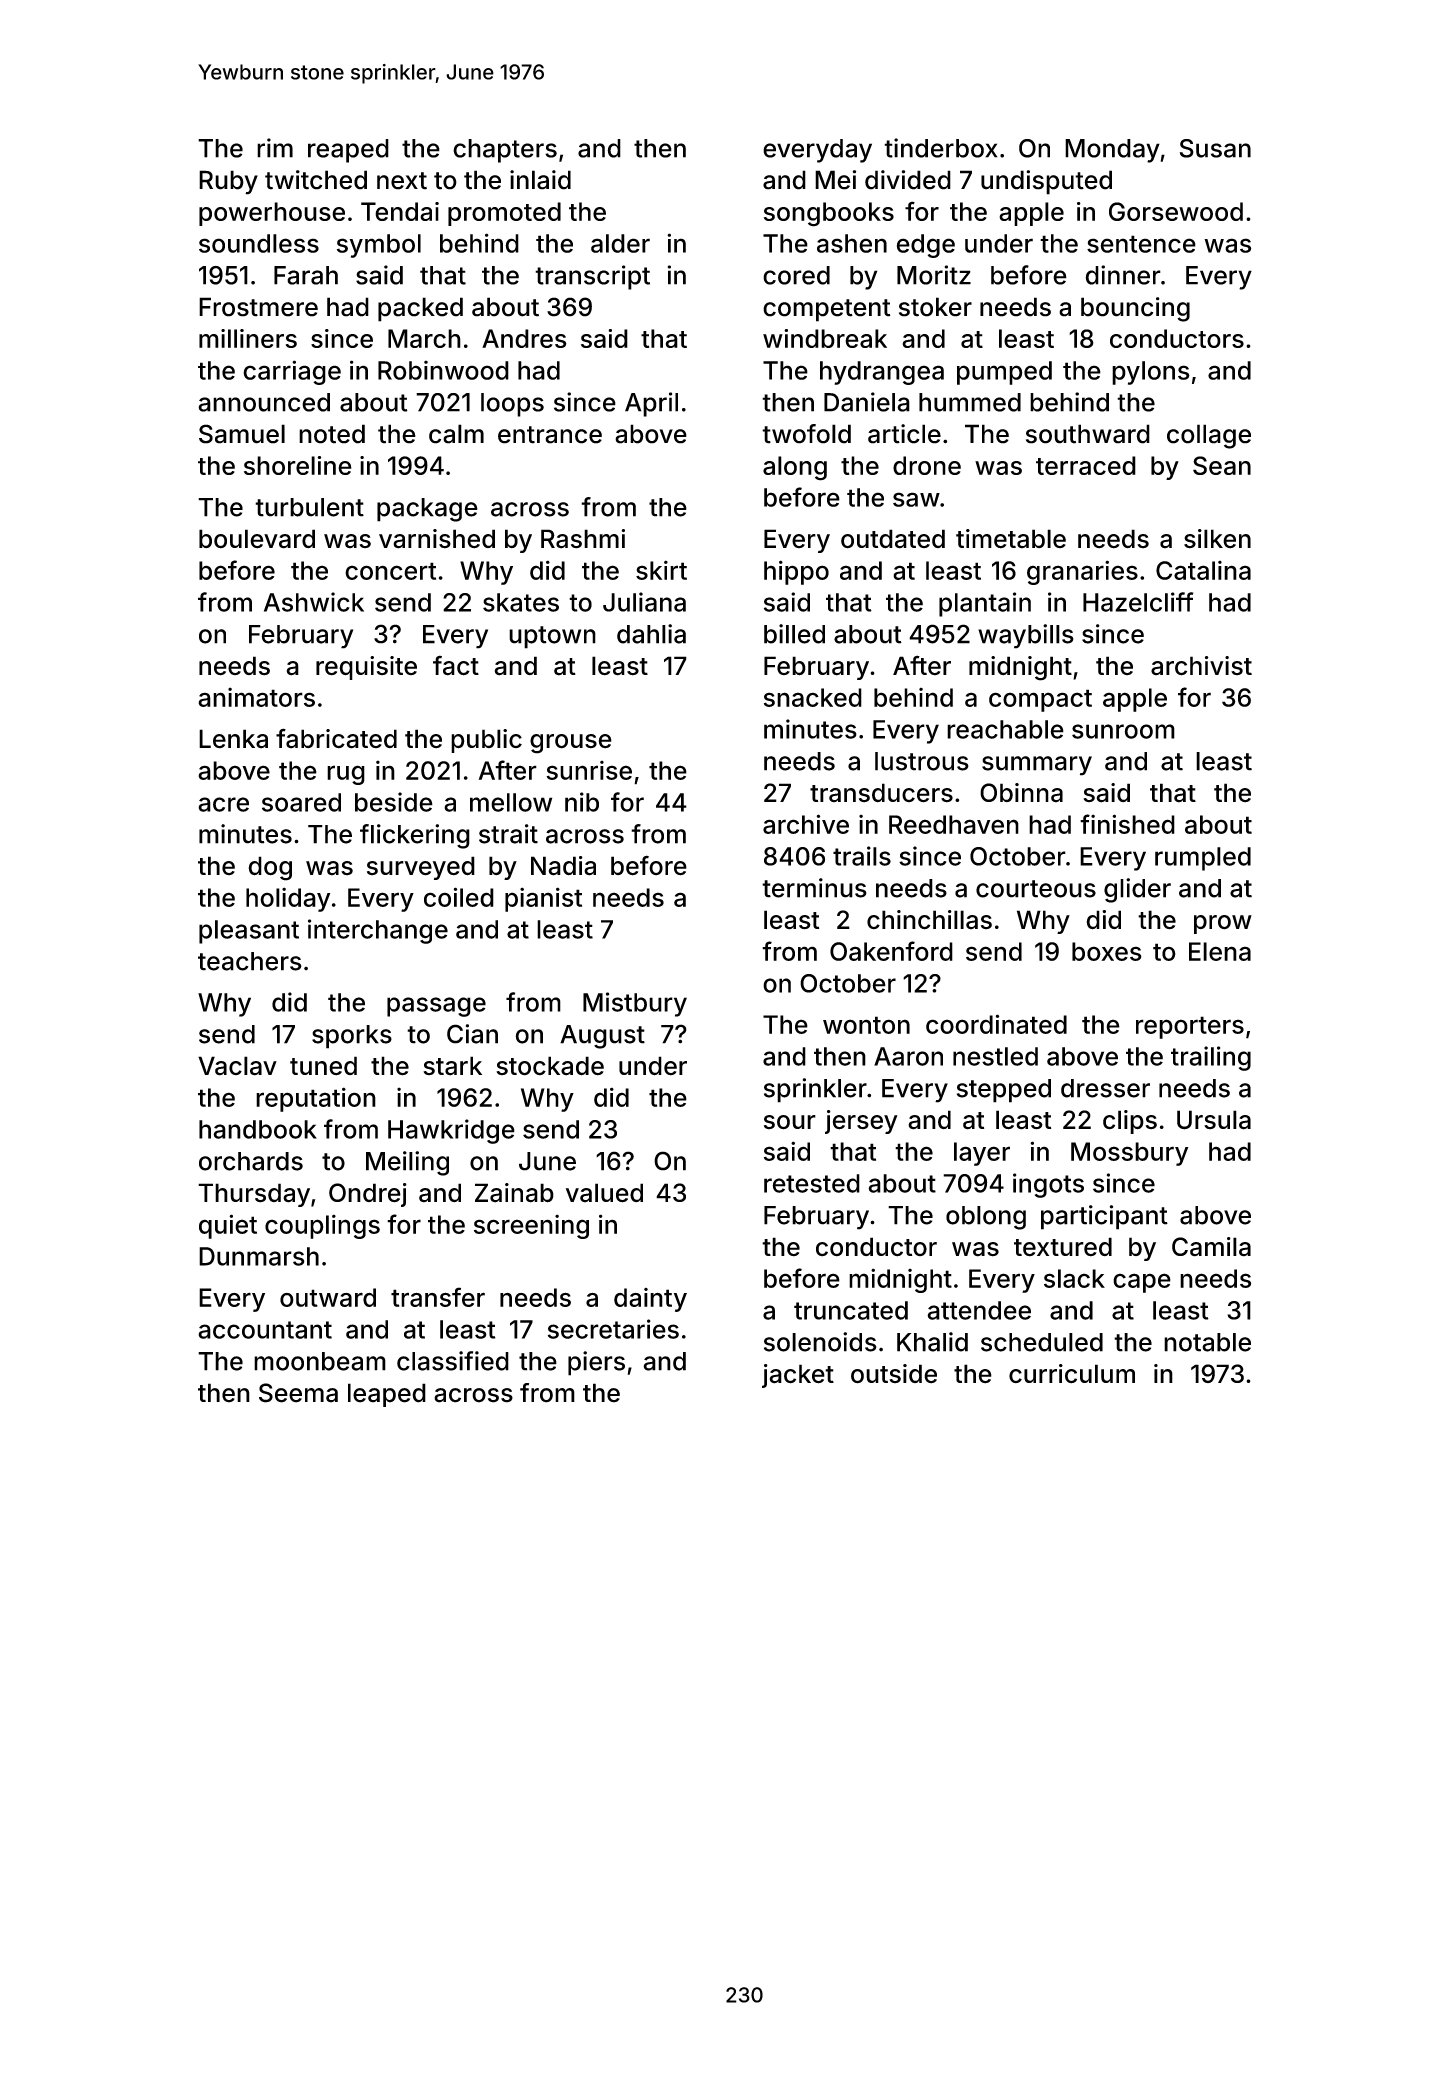 The width and height of the screenshot is (1450, 2100). Describe the element at coordinates (1130, 1122) in the screenshot. I see `clips` at that location.
